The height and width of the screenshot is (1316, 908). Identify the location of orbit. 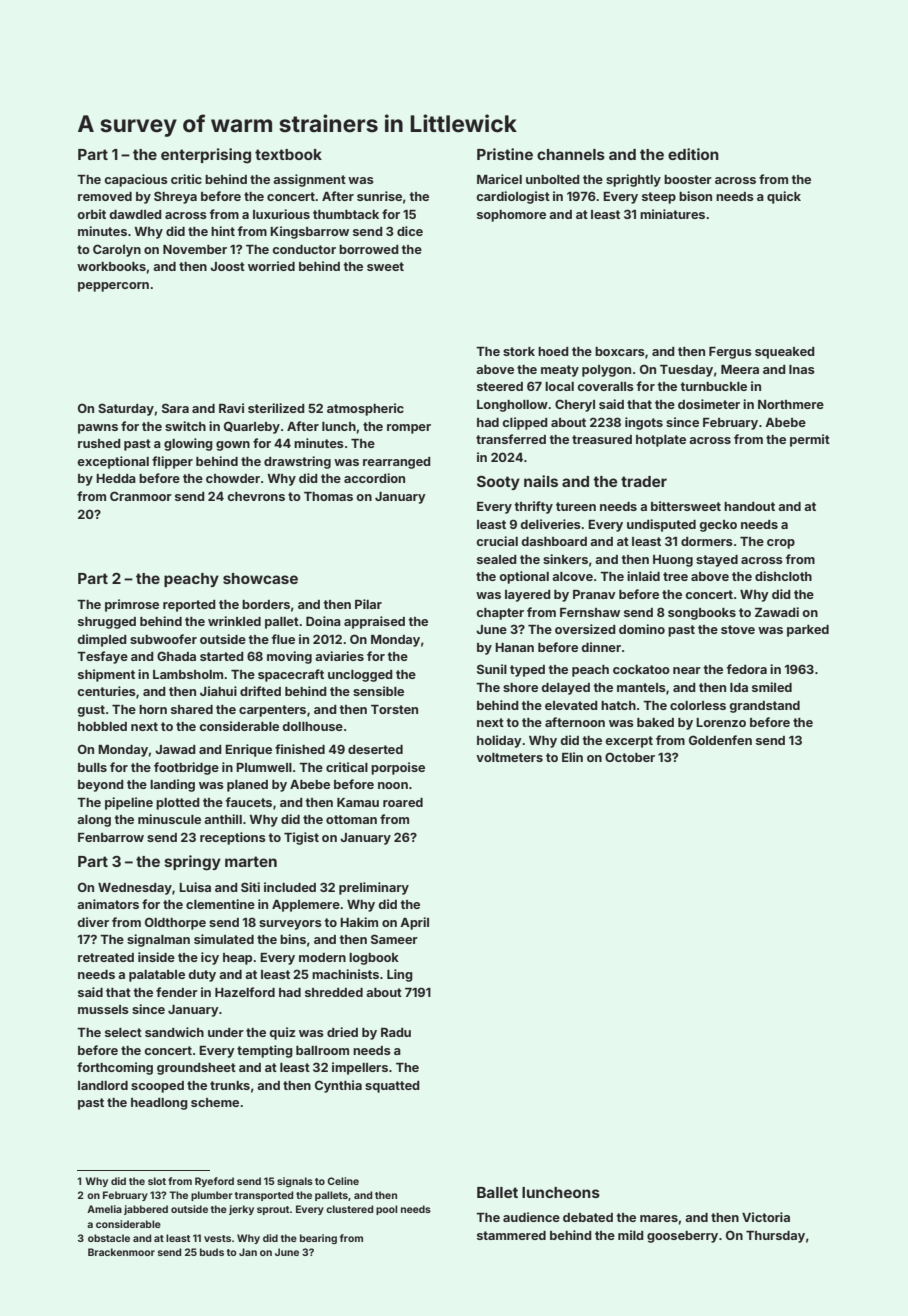
(91, 214).
